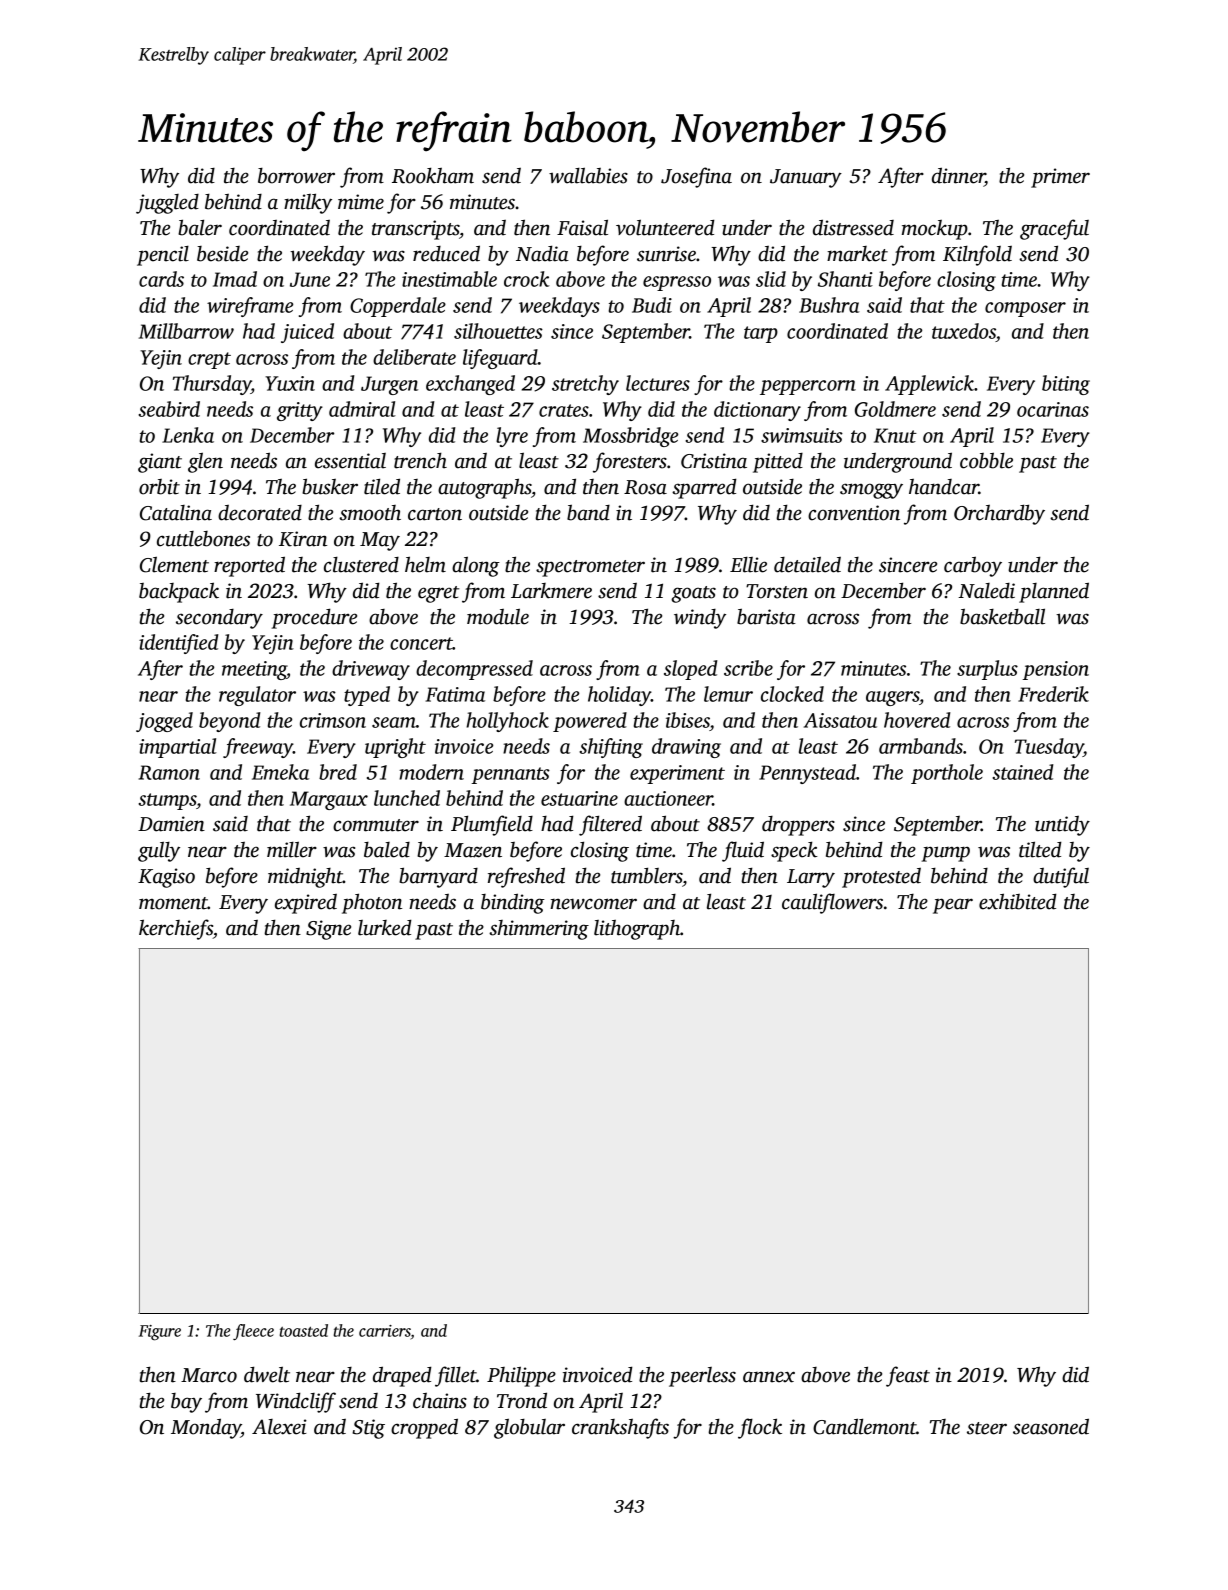  What do you see at coordinates (206, 1428) in the document?
I see `Monday` at bounding box center [206, 1428].
